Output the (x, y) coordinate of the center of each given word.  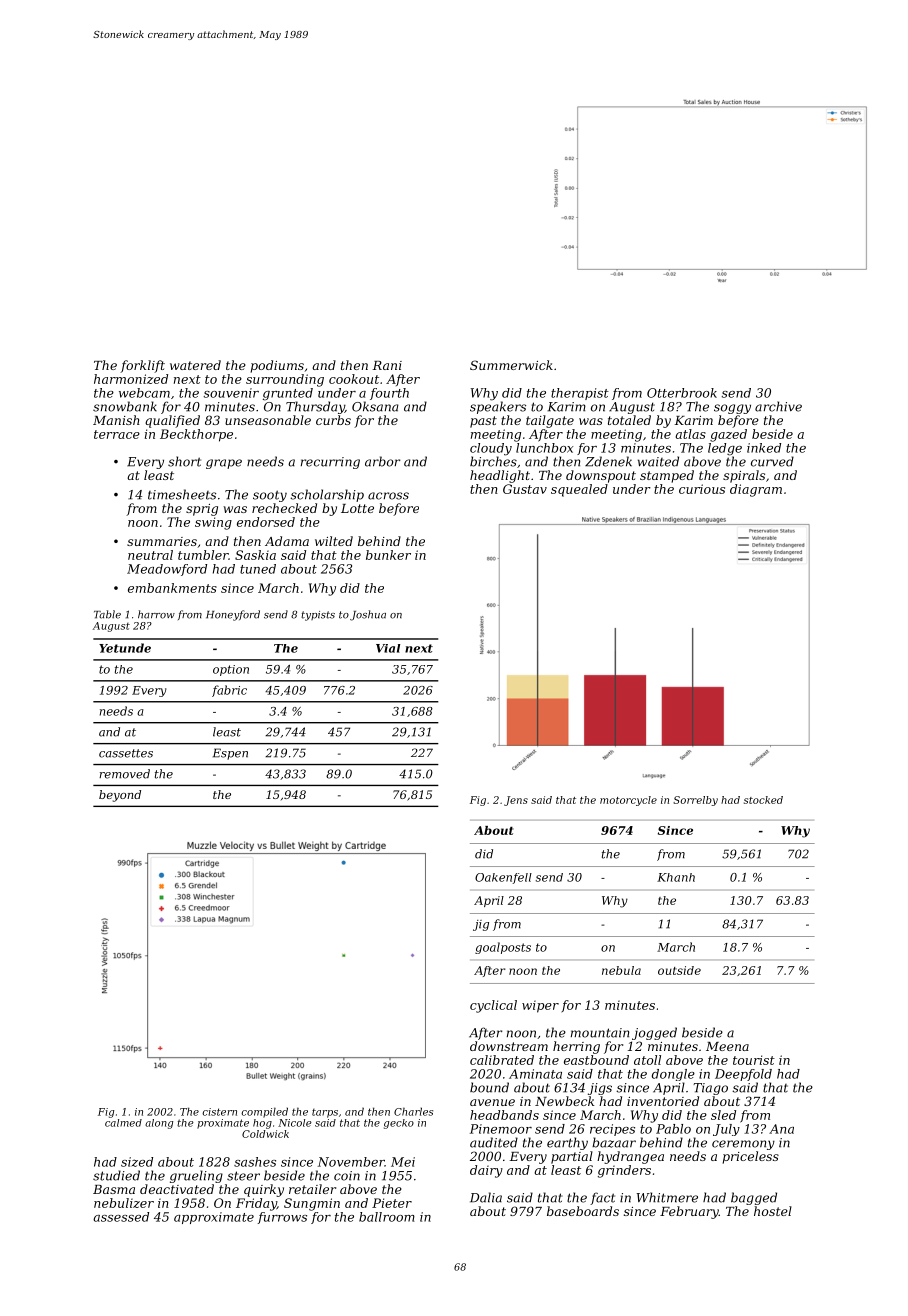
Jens (516, 801)
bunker (388, 555)
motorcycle (628, 801)
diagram (756, 490)
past (483, 422)
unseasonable (268, 420)
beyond (120, 796)
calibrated (502, 1060)
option (231, 670)
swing (213, 523)
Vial (388, 648)
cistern (219, 1112)
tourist (754, 1060)
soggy (732, 409)
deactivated (177, 1189)
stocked (763, 800)
